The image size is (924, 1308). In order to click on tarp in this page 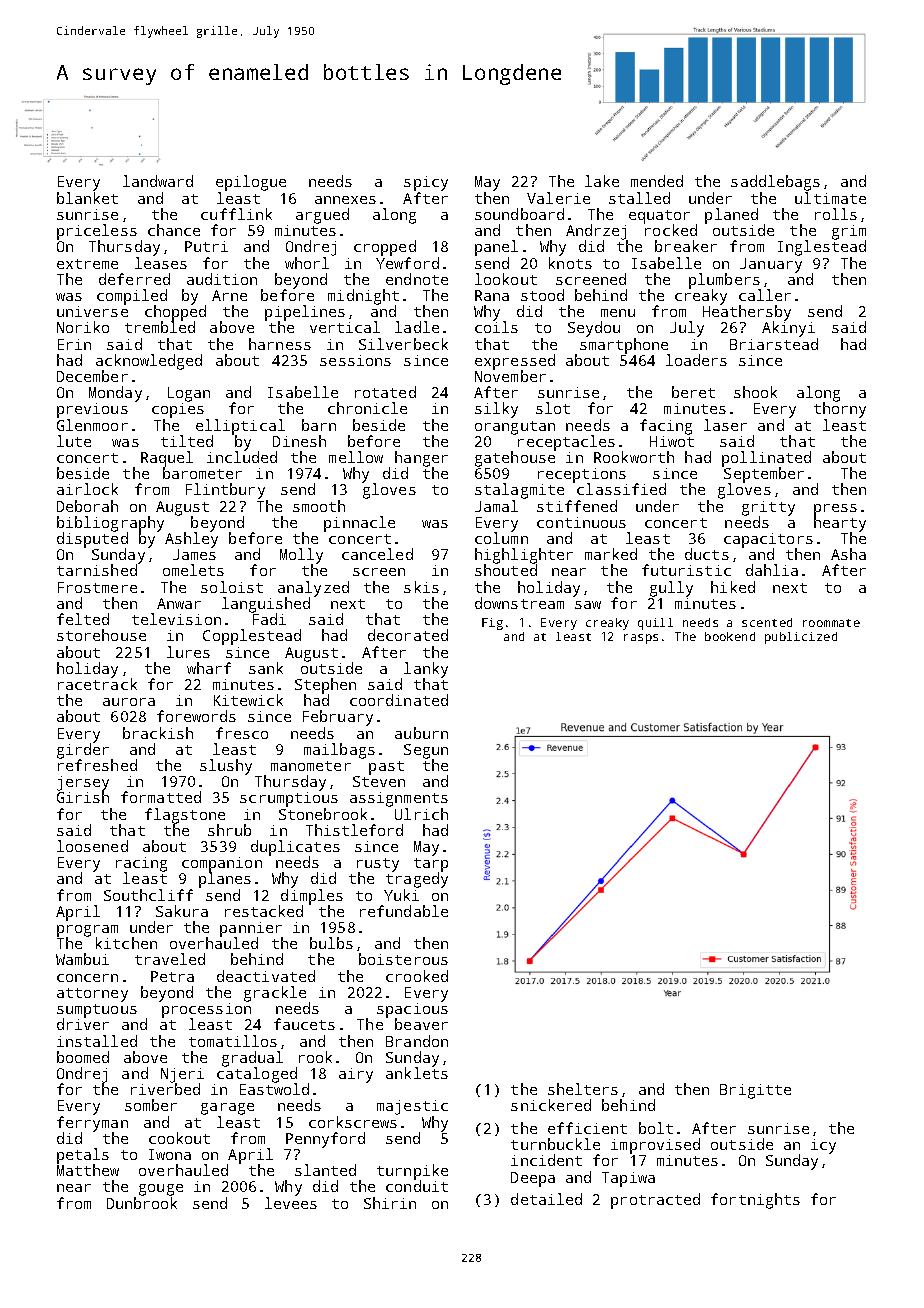, I will do `click(431, 865)`.
